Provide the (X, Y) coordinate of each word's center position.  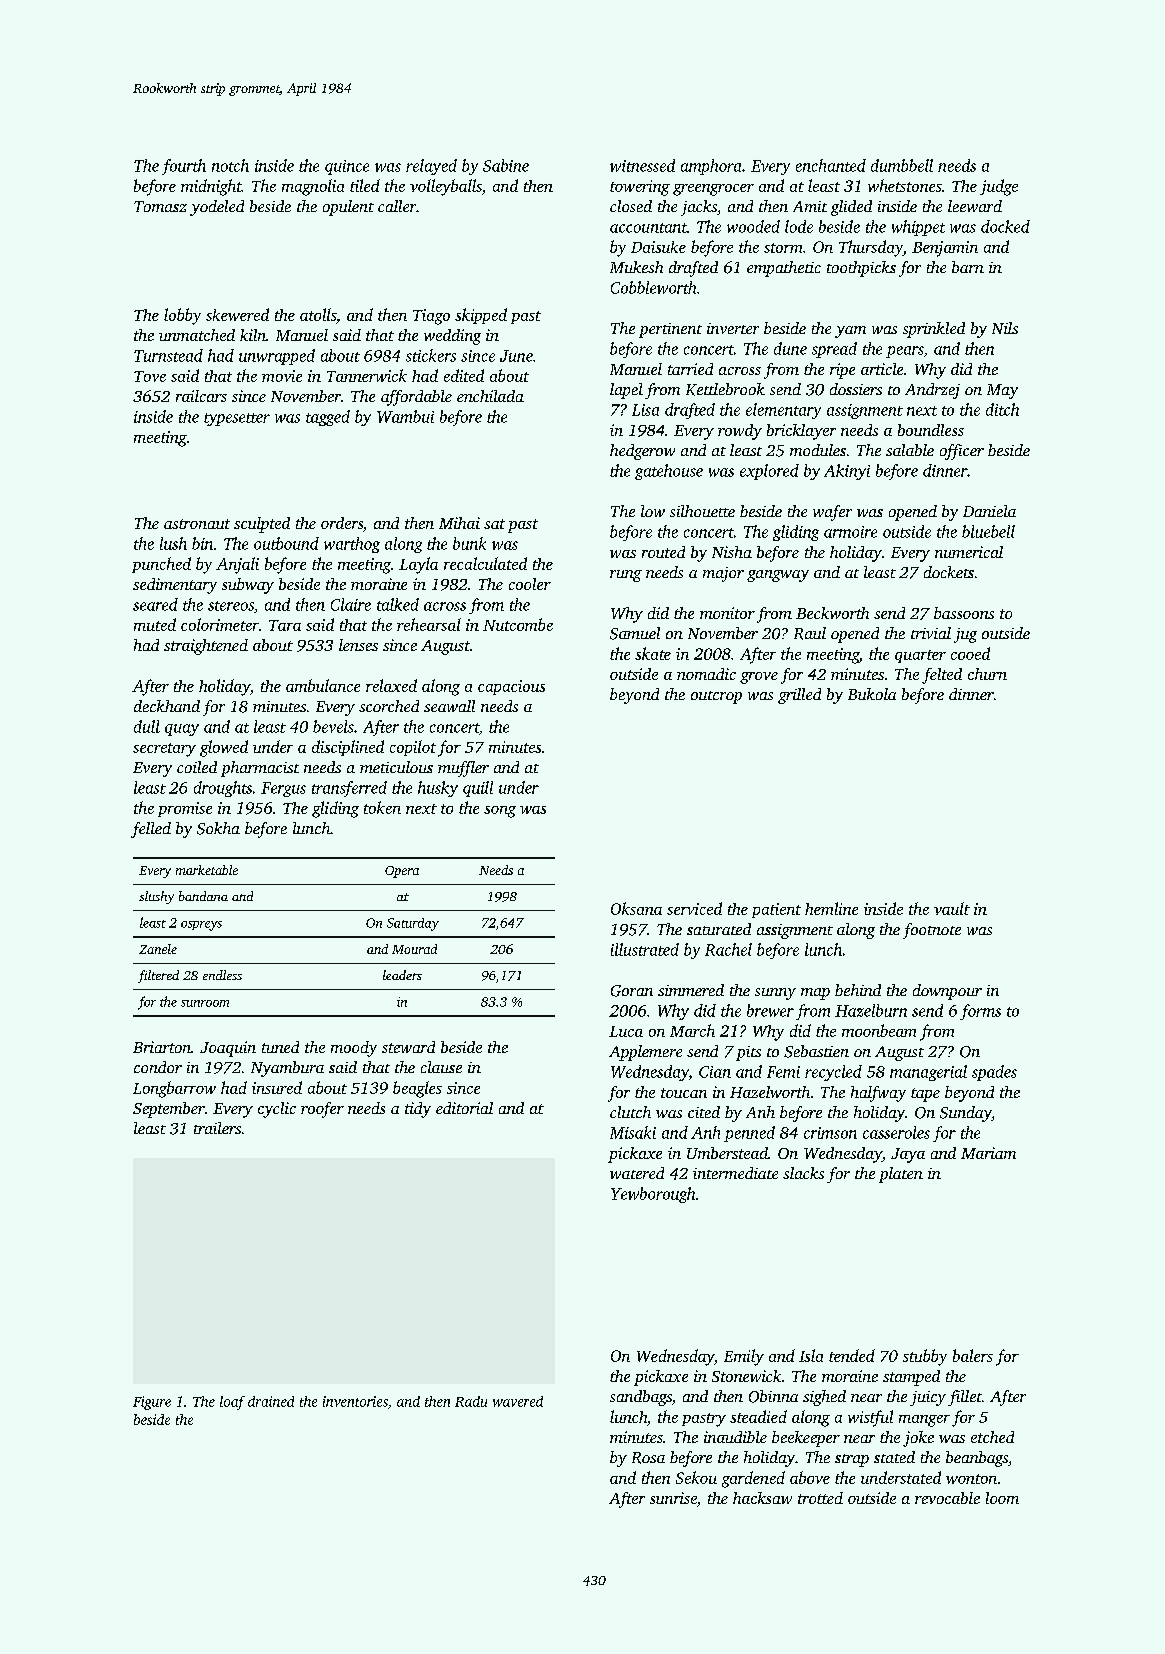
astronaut (197, 524)
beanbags (977, 1459)
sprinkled (934, 330)
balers (973, 1355)
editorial (464, 1108)
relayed (431, 167)
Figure (152, 1403)
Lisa (645, 410)
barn (968, 267)
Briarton (162, 1047)
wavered (518, 1401)
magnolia (313, 187)
